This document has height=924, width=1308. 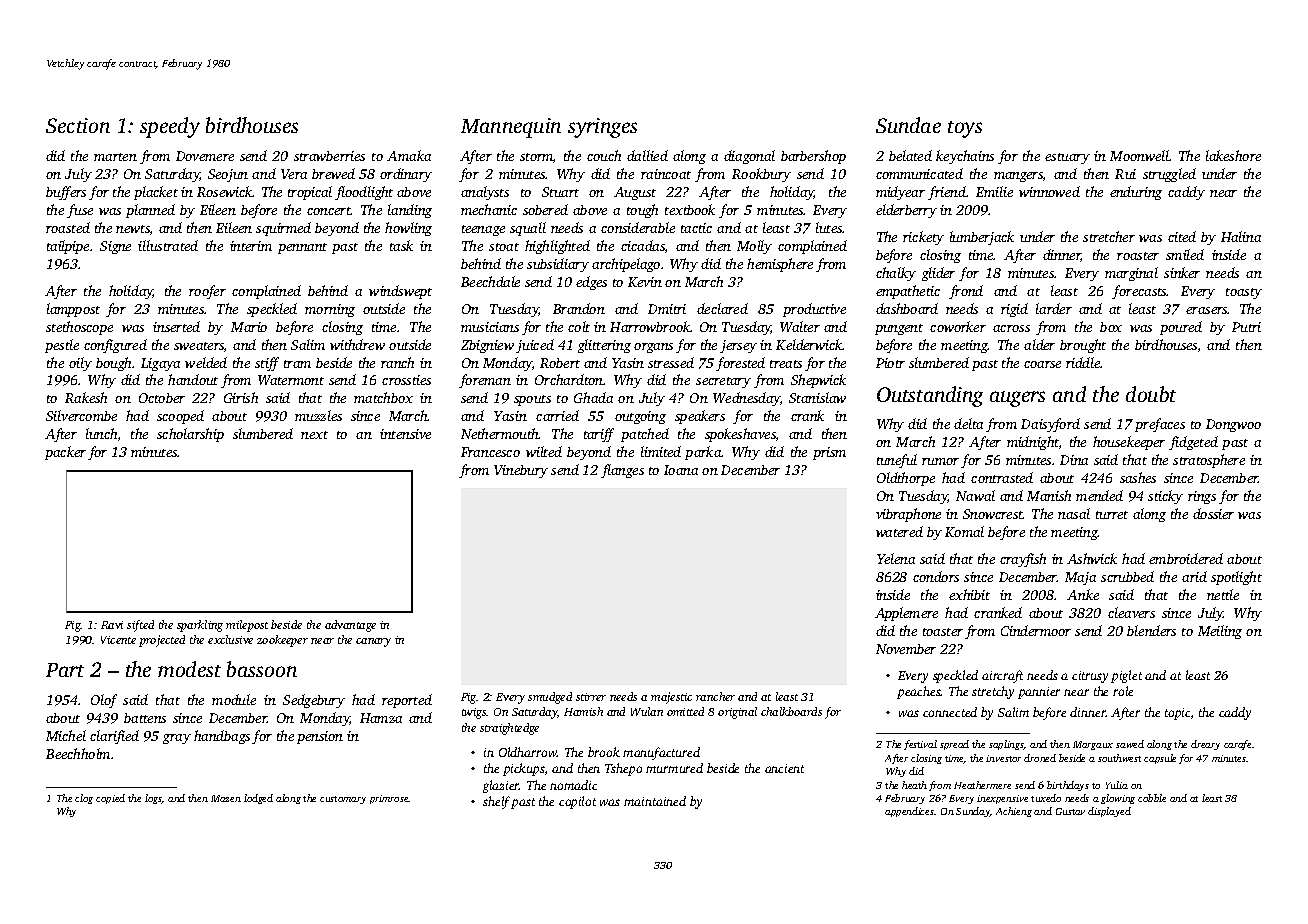 What do you see at coordinates (318, 415) in the document?
I see `muzzles` at bounding box center [318, 415].
